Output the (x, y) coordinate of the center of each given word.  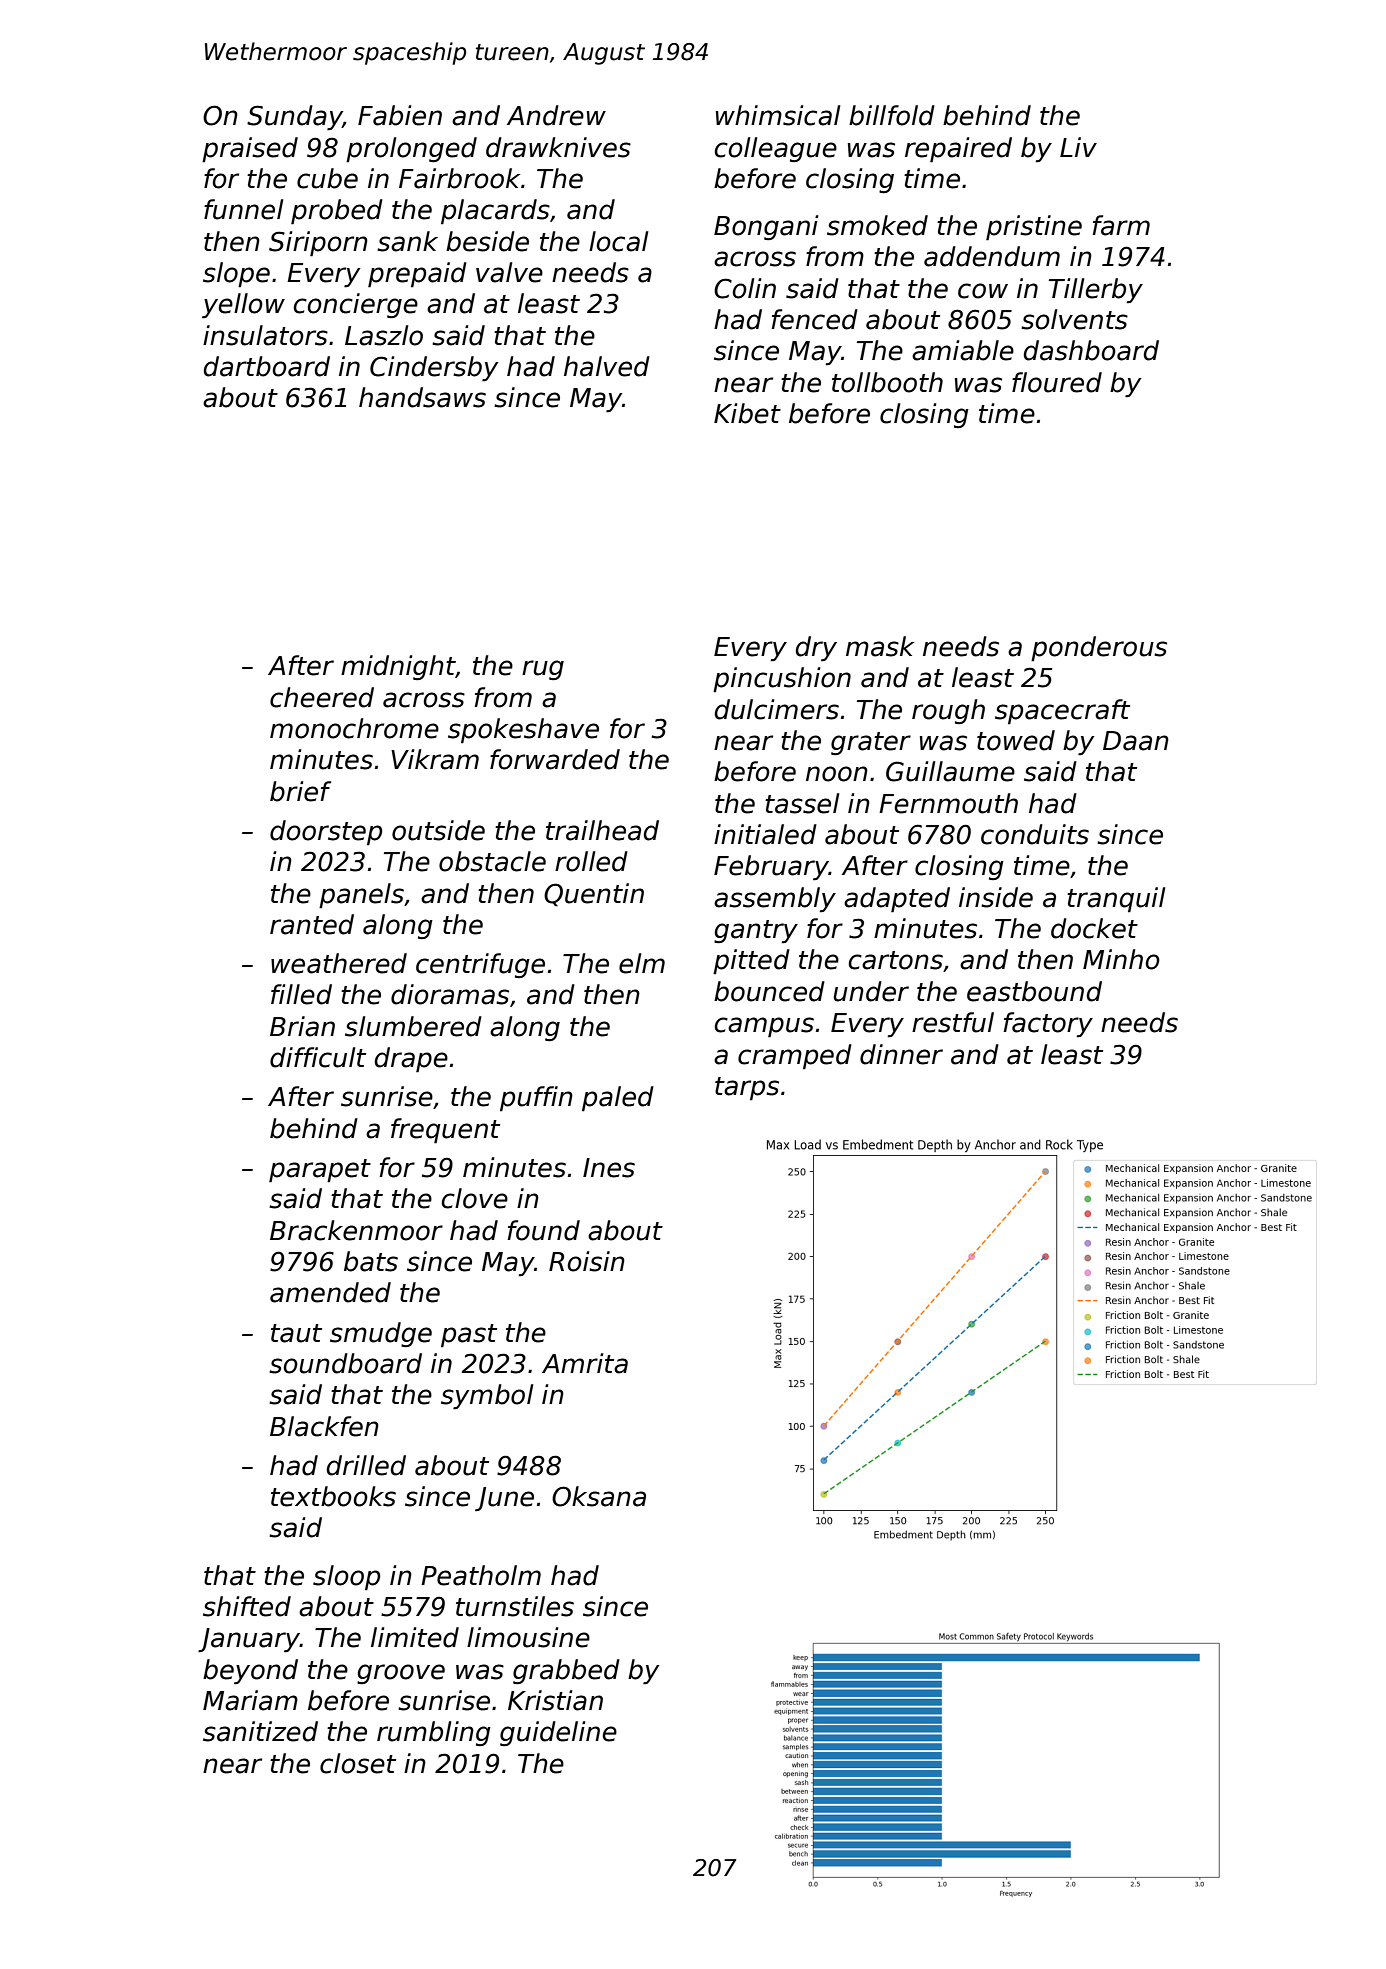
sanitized (260, 1731)
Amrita (585, 1363)
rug (543, 670)
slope (236, 274)
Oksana (599, 1496)
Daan (1136, 741)
